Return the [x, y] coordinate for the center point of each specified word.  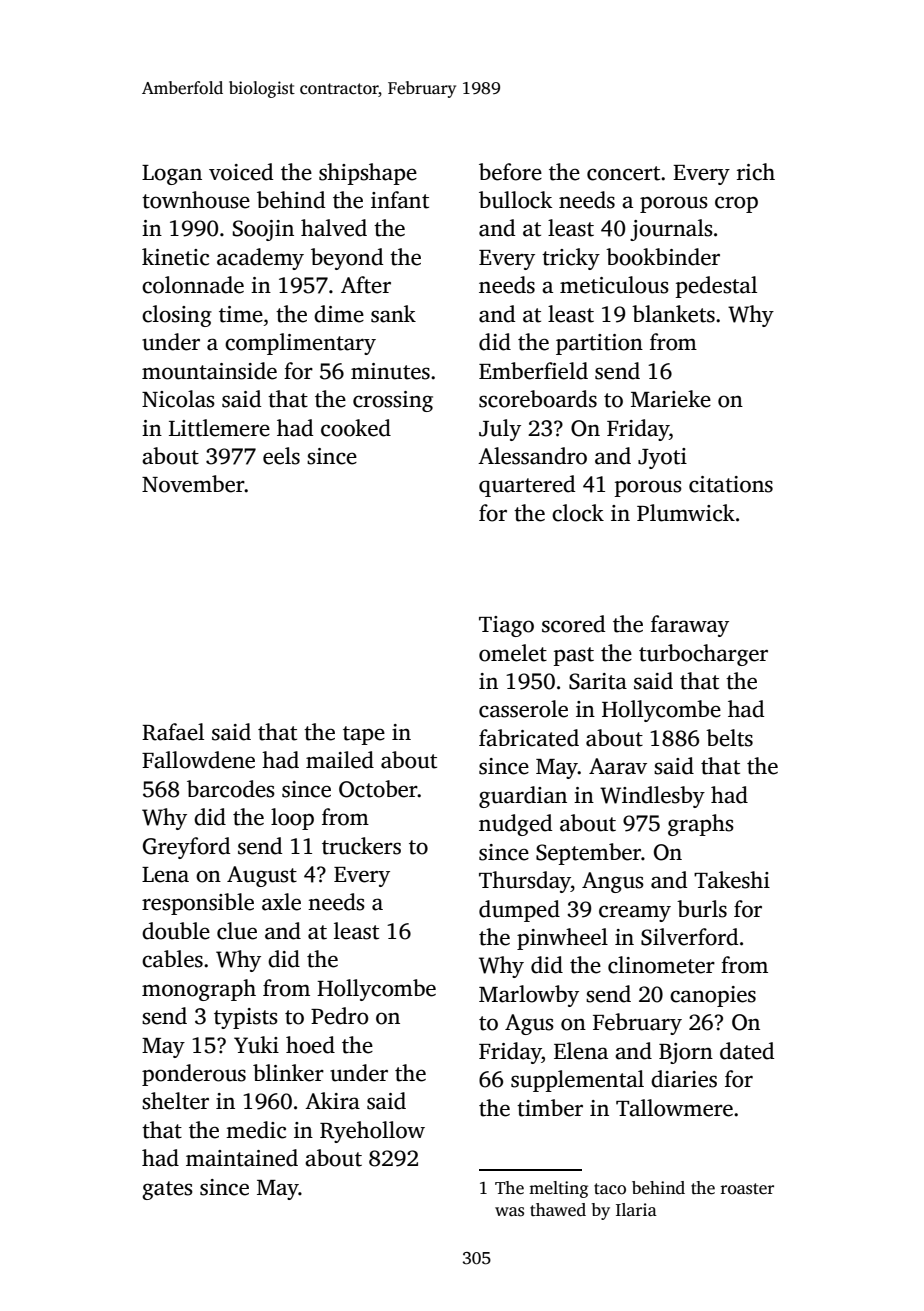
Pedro [340, 1016]
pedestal [716, 287]
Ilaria [636, 1209]
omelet [513, 653]
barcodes [231, 789]
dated [747, 1051]
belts [729, 738]
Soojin [263, 230]
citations [731, 484]
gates [167, 1190]
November [193, 484]
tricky [571, 259]
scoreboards [538, 399]
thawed [558, 1210]
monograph [199, 990]
